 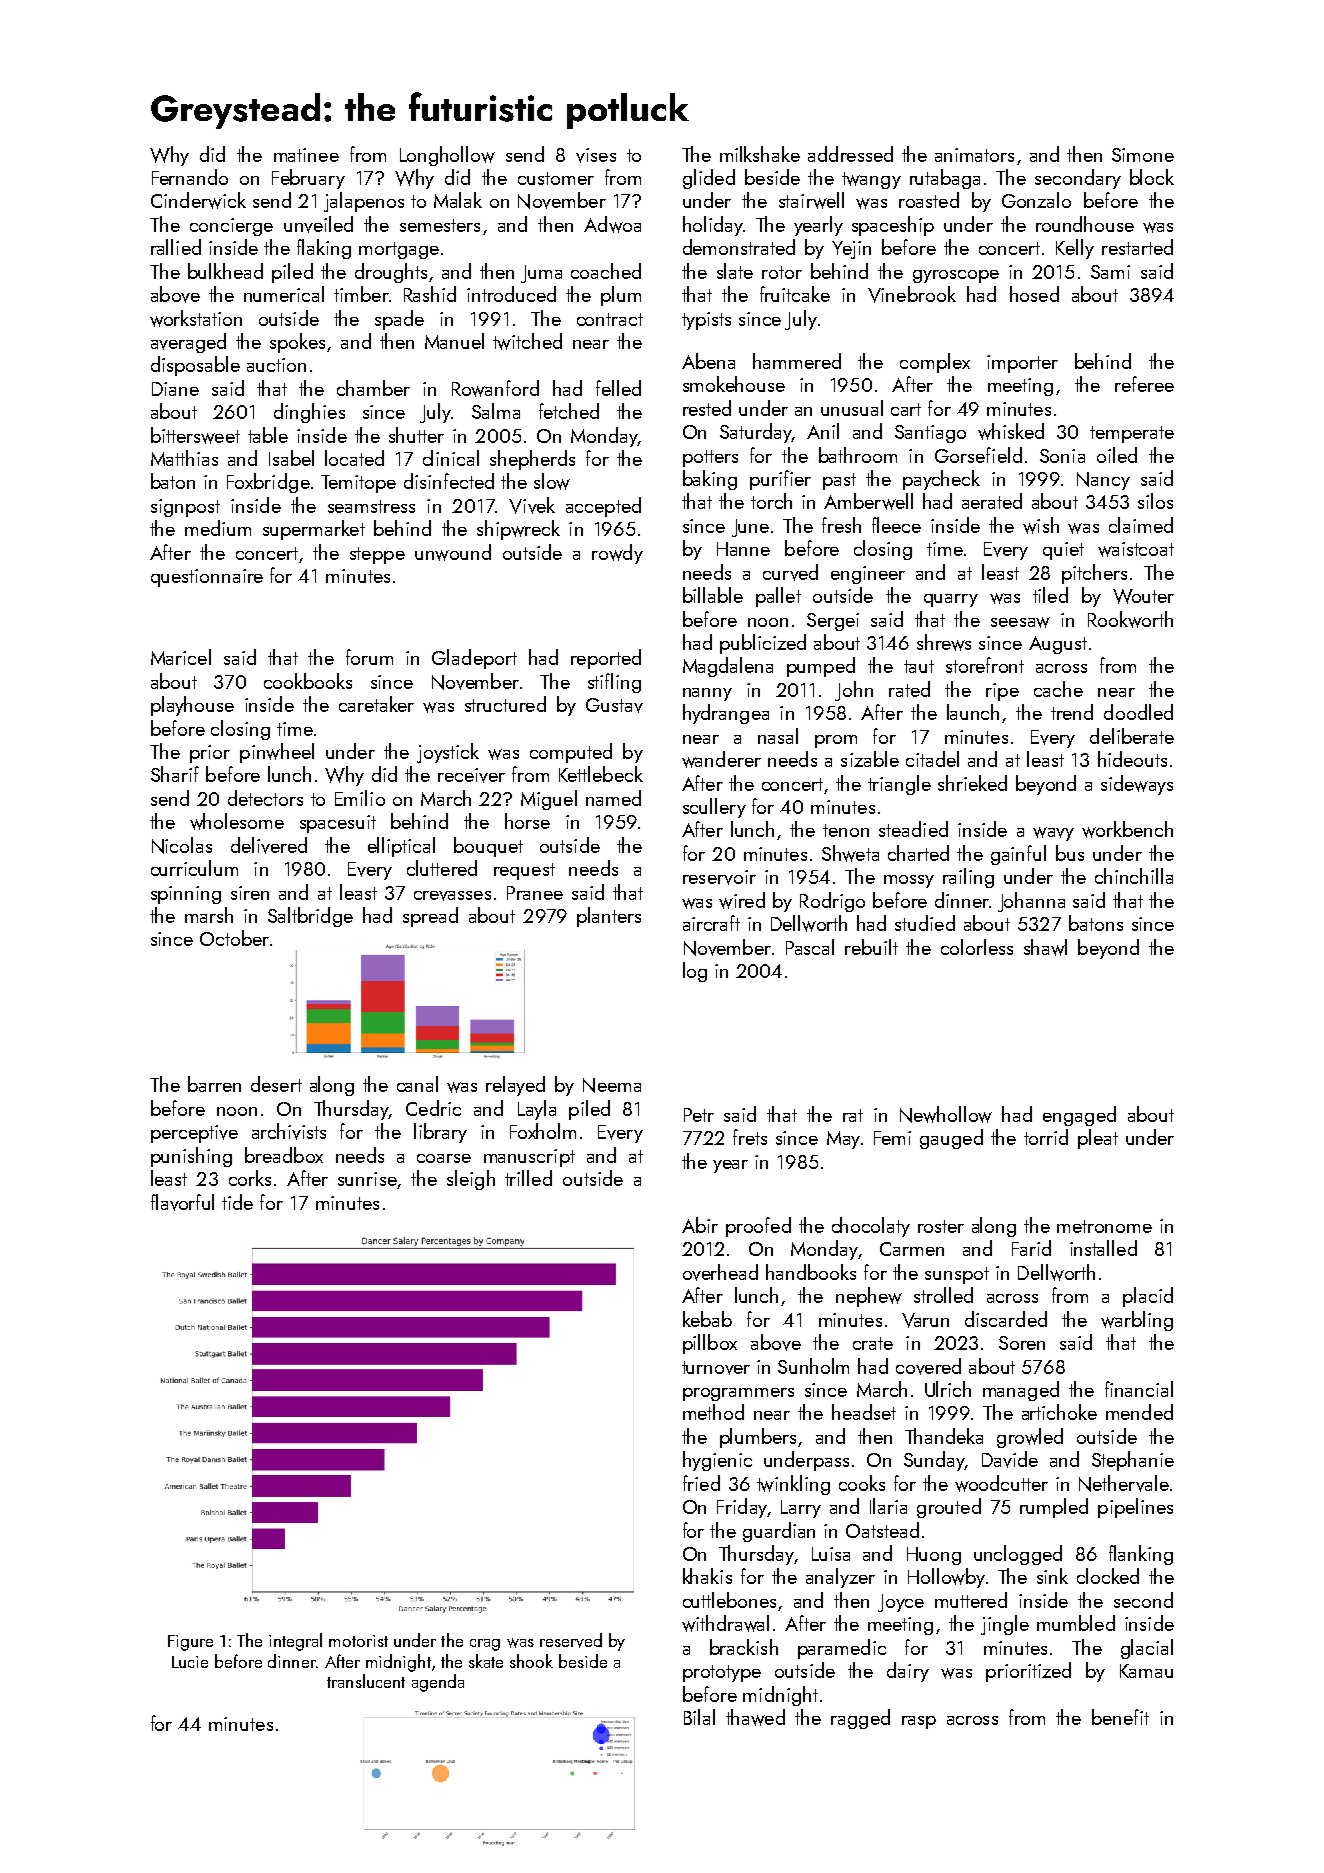 I want to click on thawed, so click(x=755, y=1717).
